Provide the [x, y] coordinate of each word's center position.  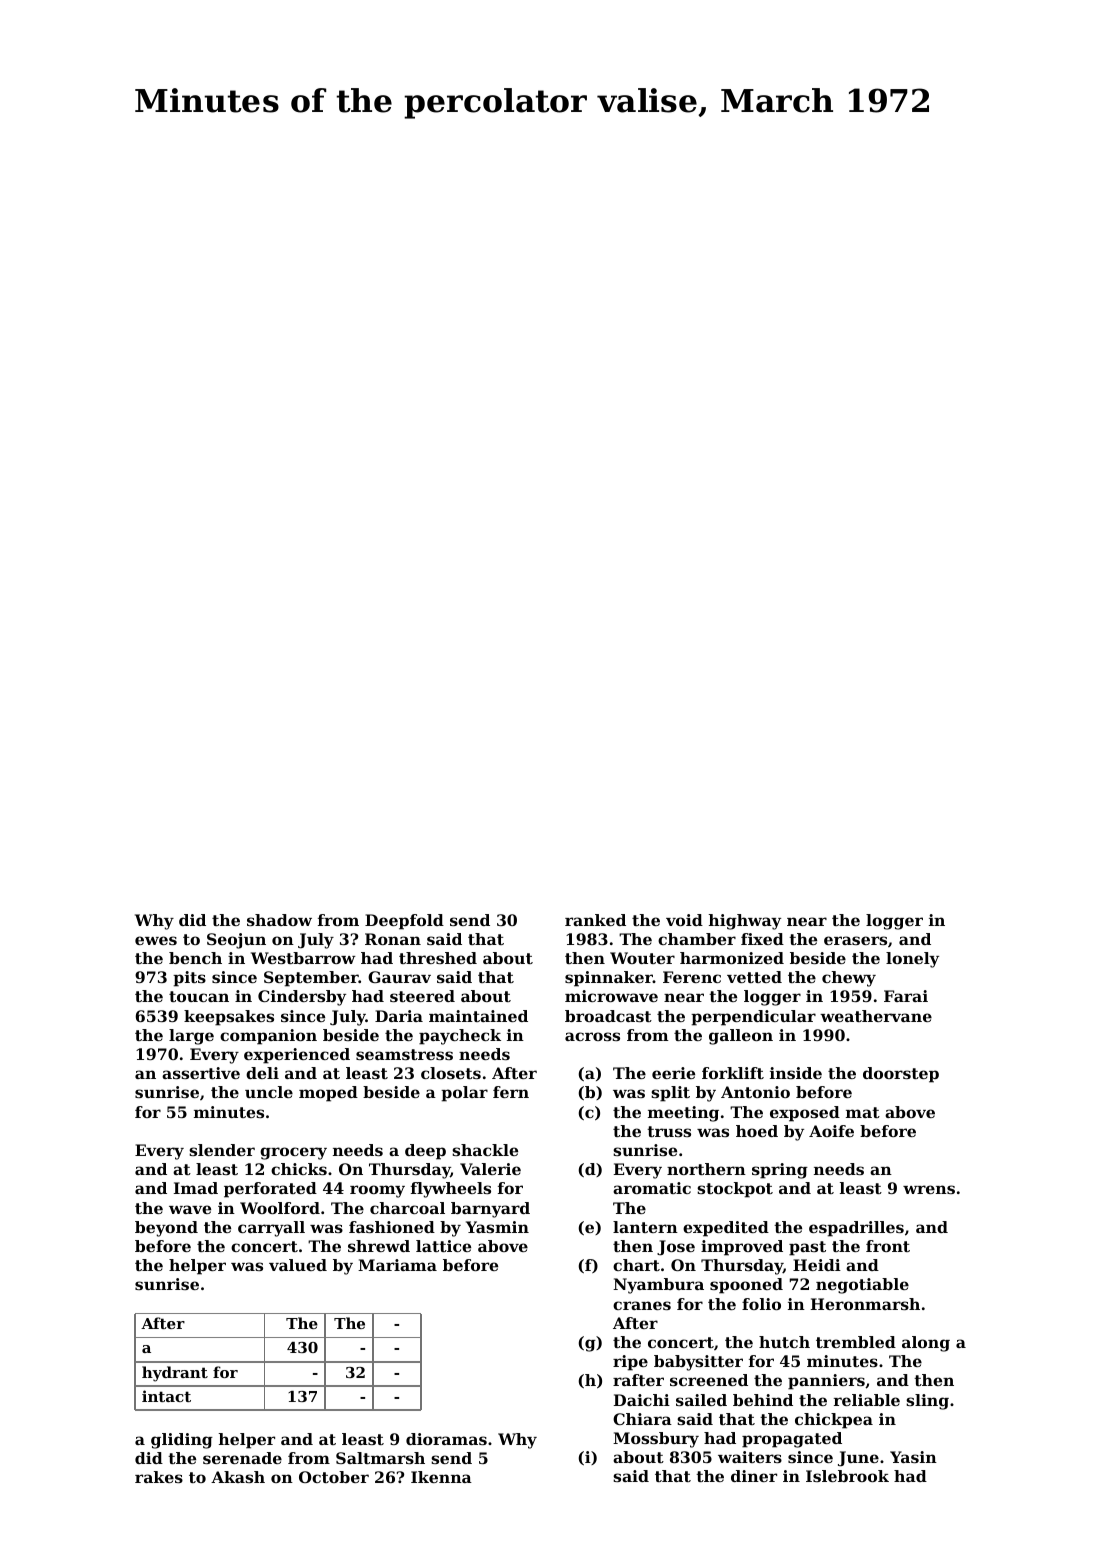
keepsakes [229, 1018]
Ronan [393, 939]
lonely [912, 960]
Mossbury [656, 1440]
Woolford [280, 1208]
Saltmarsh [380, 1458]
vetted [754, 977]
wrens [929, 1189]
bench [195, 958]
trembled [856, 1342]
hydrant [175, 1374]
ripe [630, 1363]
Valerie [490, 1169]
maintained [478, 1016]
